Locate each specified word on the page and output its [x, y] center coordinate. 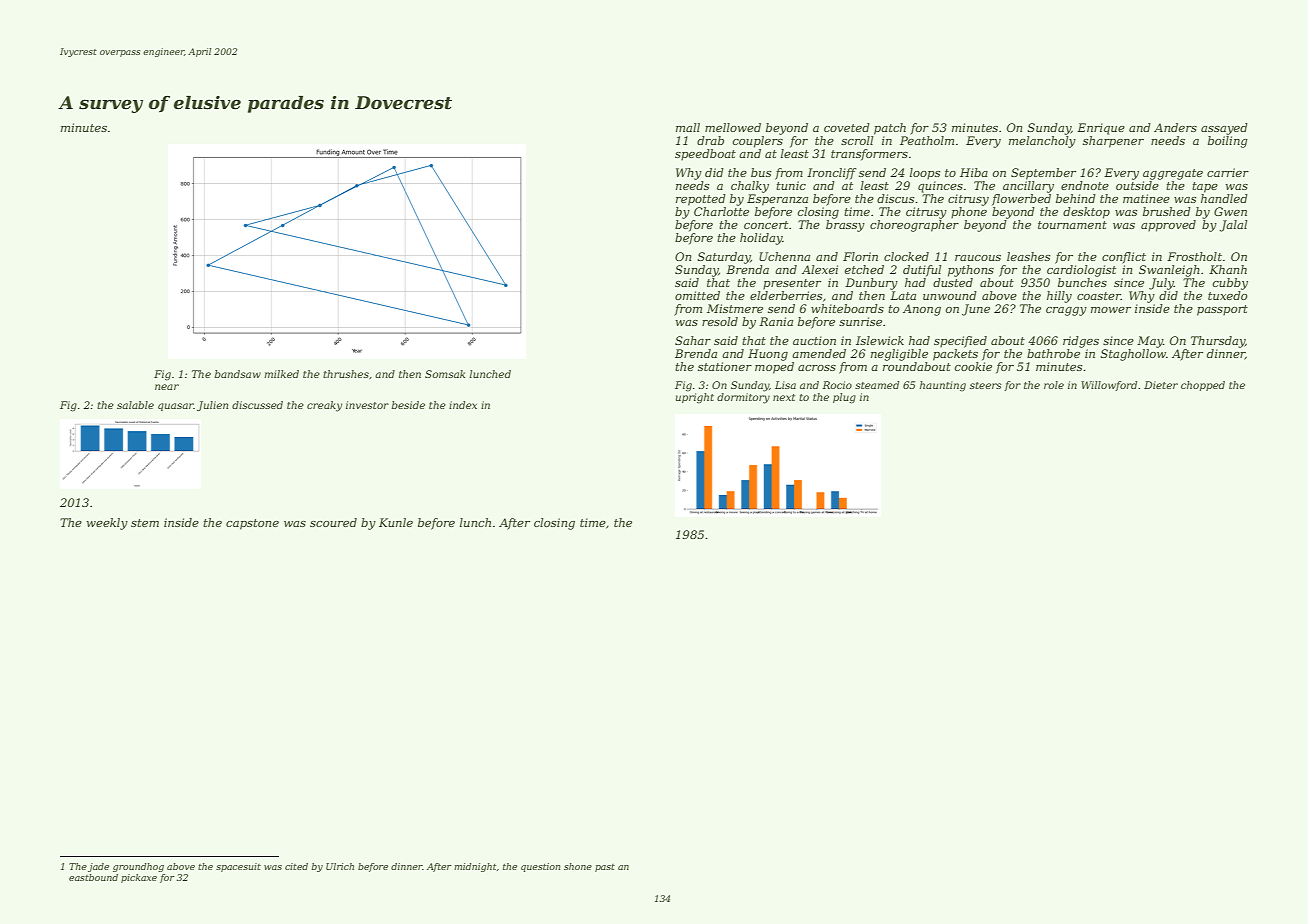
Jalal [1233, 226]
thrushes [346, 374]
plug [844, 398]
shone [578, 866]
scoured [333, 522]
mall [688, 127]
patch [890, 129]
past [605, 868]
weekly [107, 524]
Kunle [396, 522]
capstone [252, 524]
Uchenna [784, 256]
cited [296, 866]
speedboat [705, 155]
